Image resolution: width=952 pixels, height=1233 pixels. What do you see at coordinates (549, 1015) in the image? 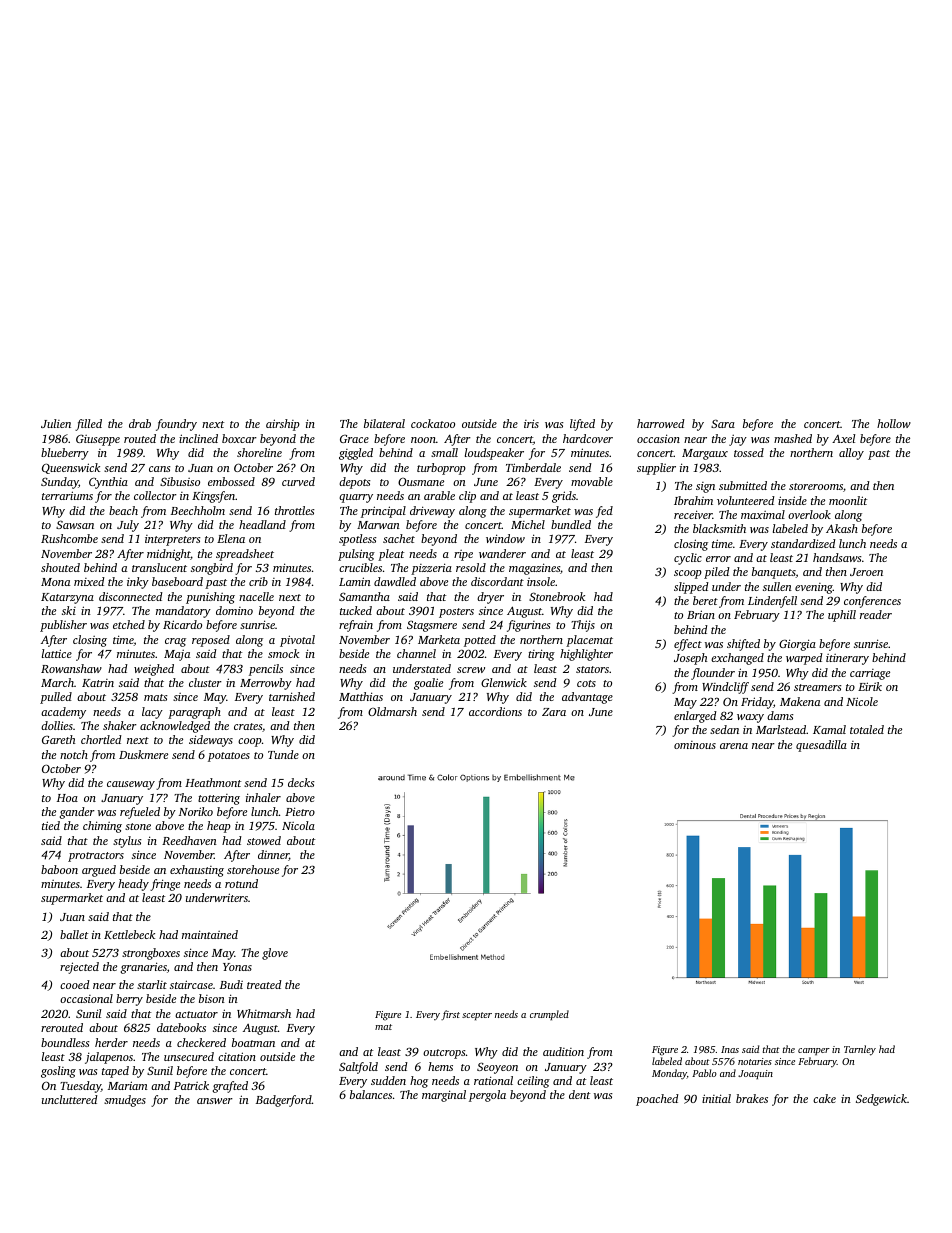
I see `crumpled` at bounding box center [549, 1015].
